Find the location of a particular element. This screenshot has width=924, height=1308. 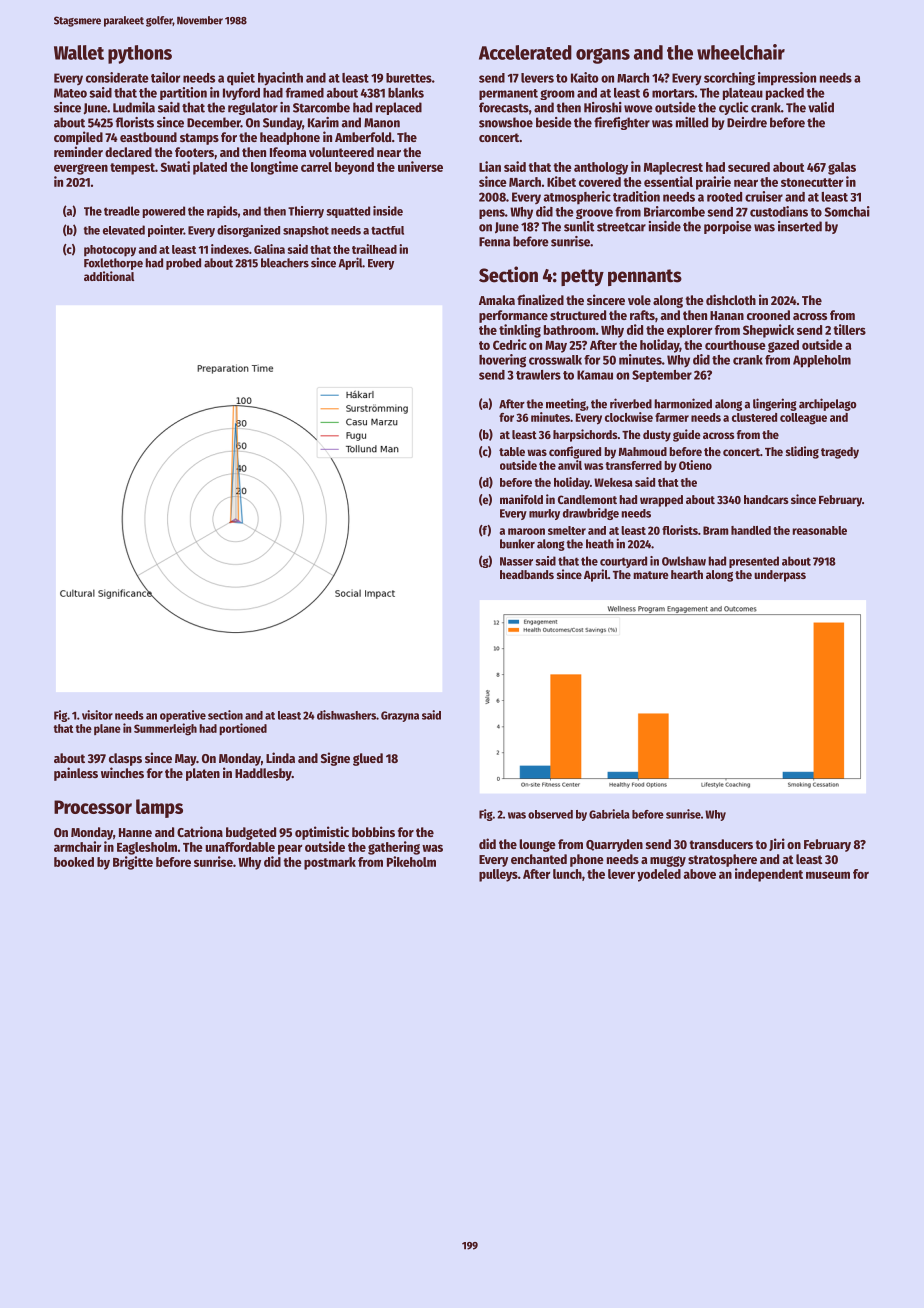

tillers is located at coordinates (849, 329).
